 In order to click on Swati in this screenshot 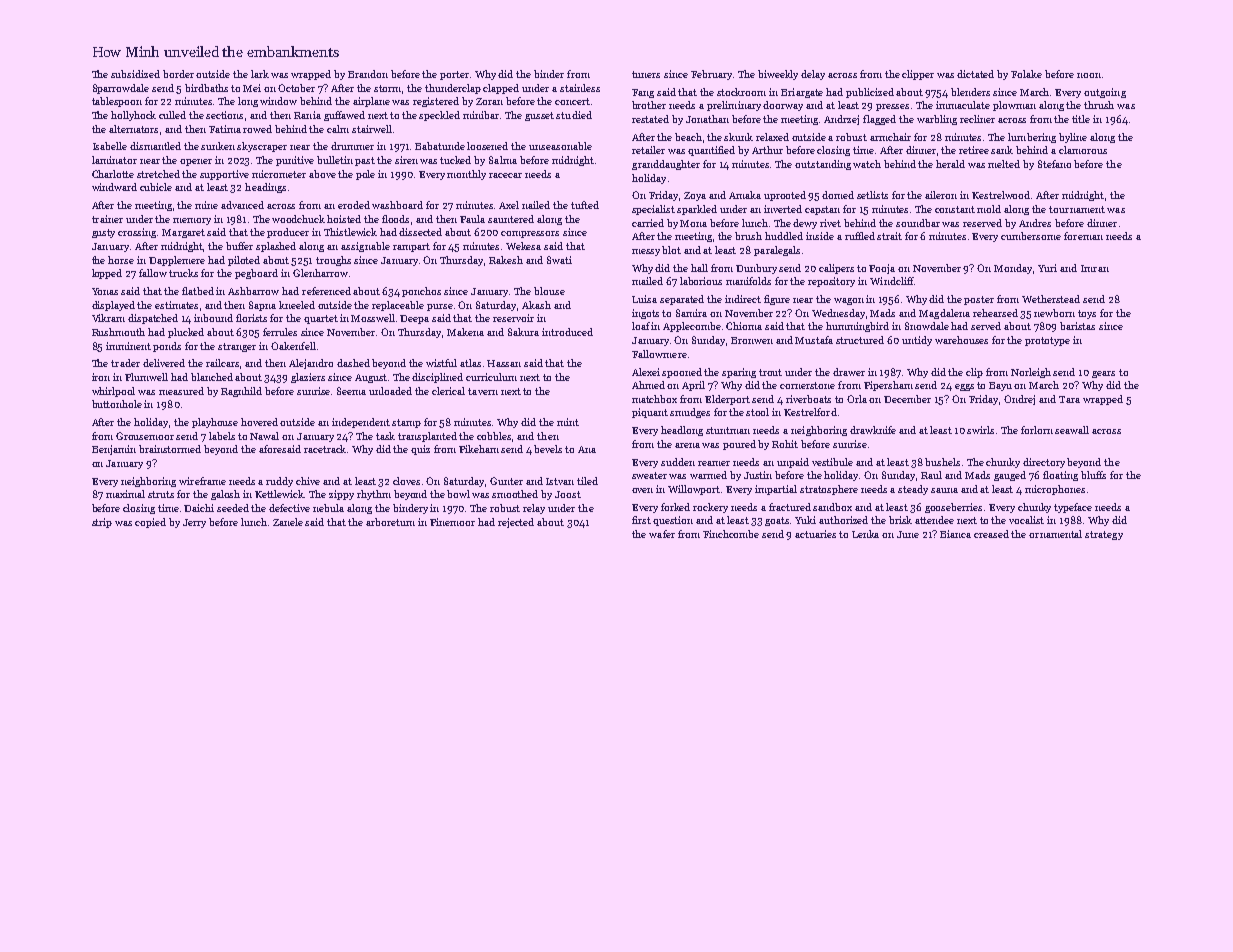, I will do `click(559, 260)`.
